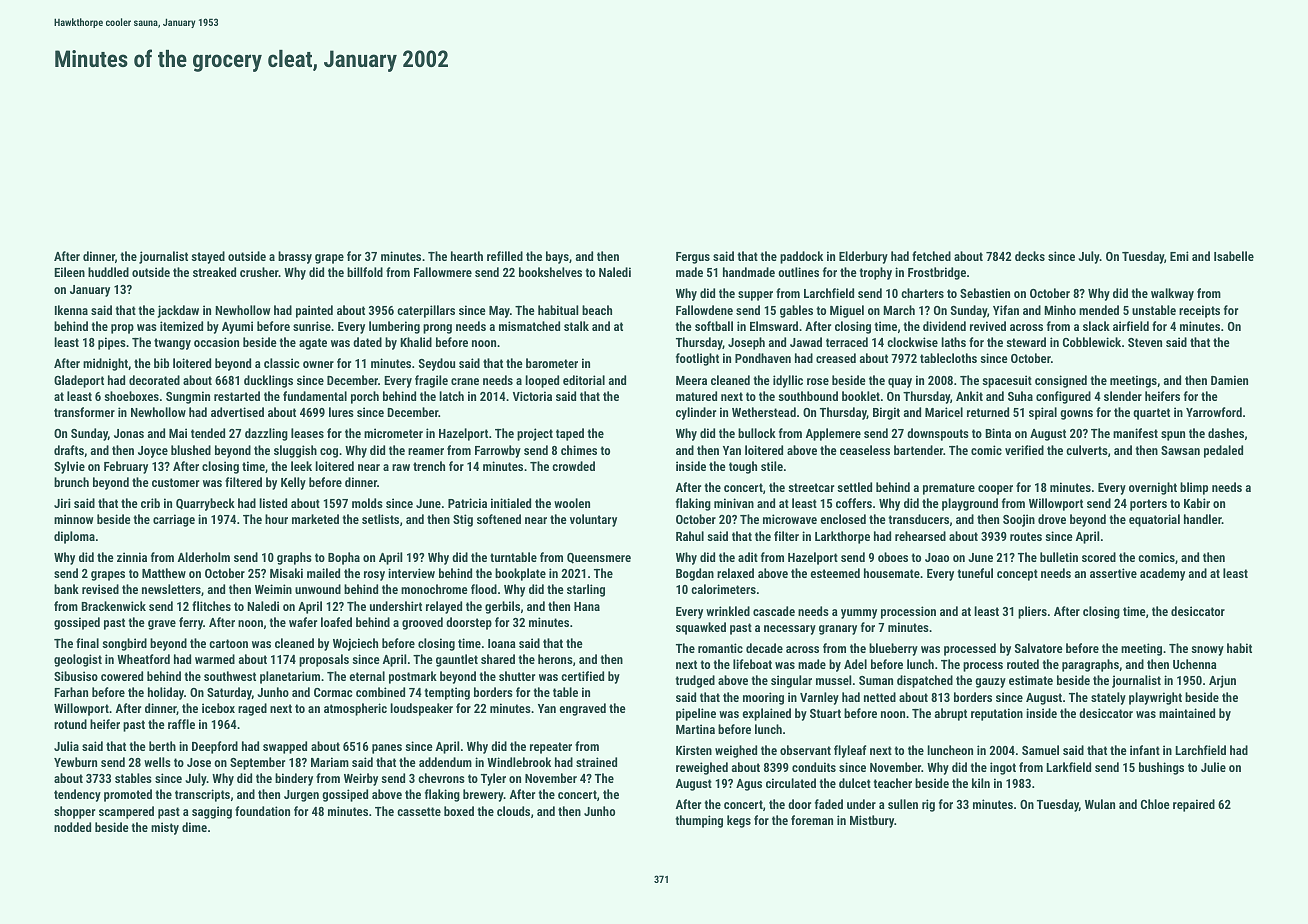 Image resolution: width=1308 pixels, height=924 pixels. I want to click on planetarium, so click(290, 677).
